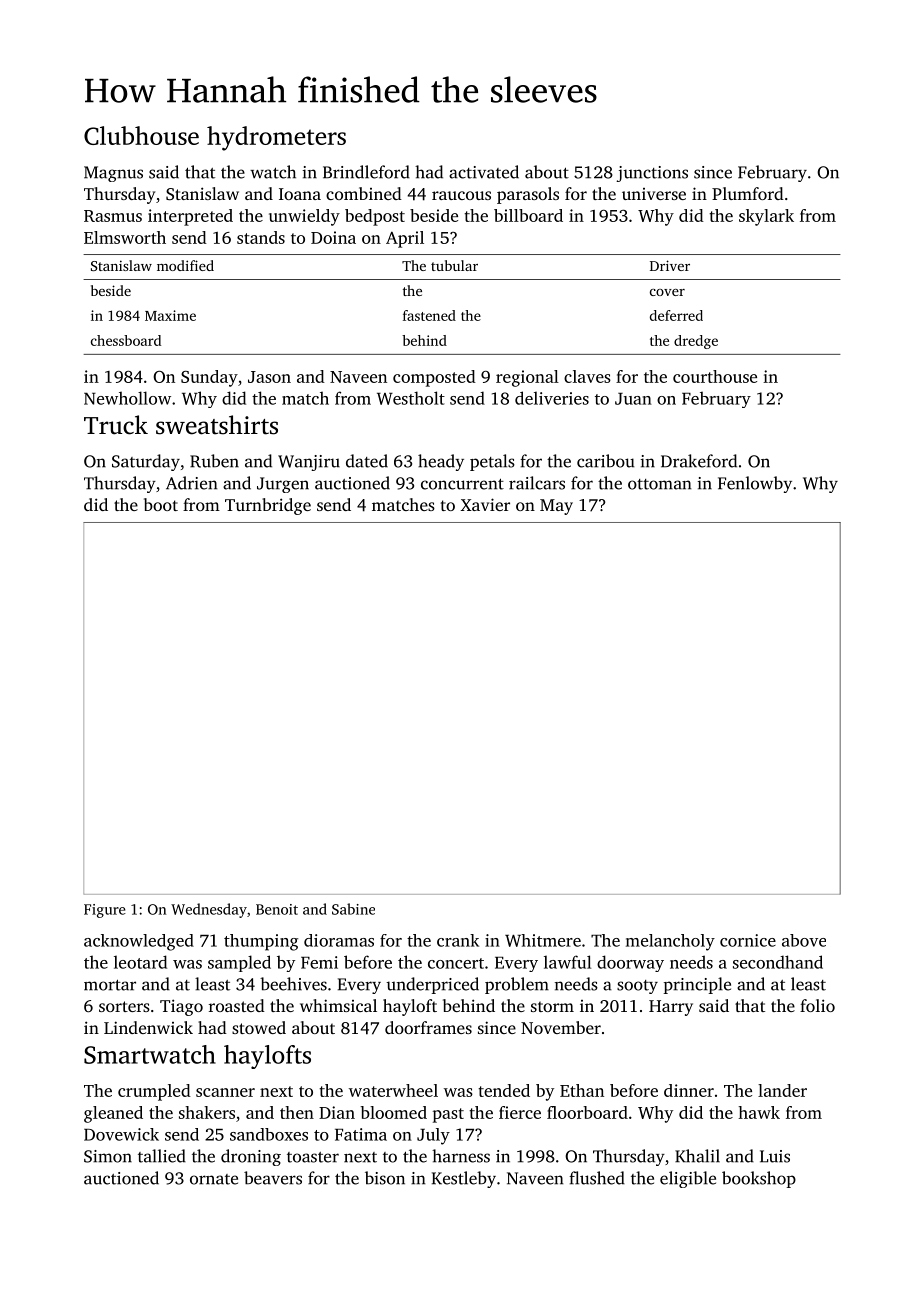 The image size is (924, 1308). What do you see at coordinates (748, 940) in the screenshot?
I see `cornice` at bounding box center [748, 940].
